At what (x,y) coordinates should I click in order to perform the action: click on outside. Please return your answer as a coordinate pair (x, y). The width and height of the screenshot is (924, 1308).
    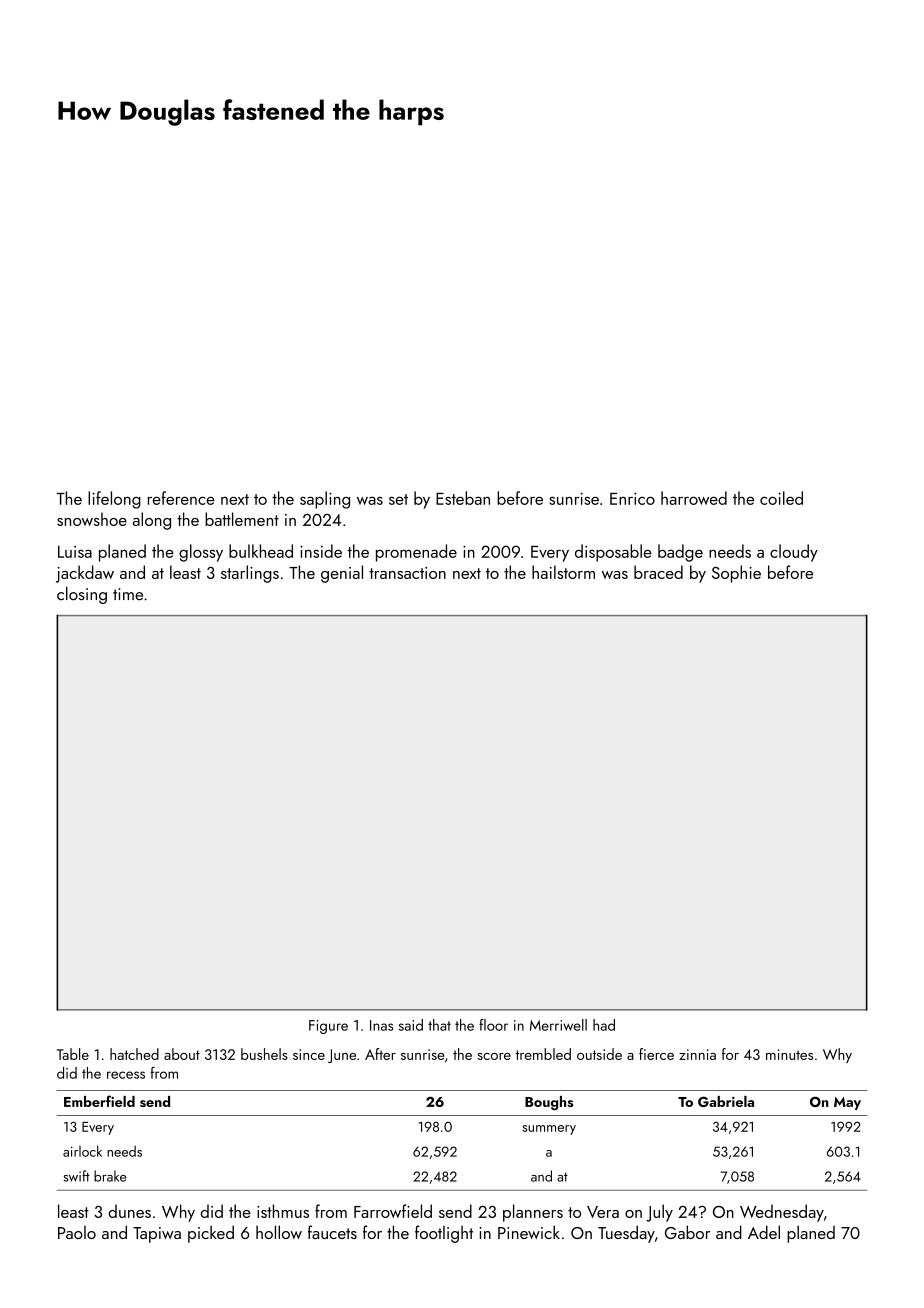
    Looking at the image, I should click on (599, 1054).
